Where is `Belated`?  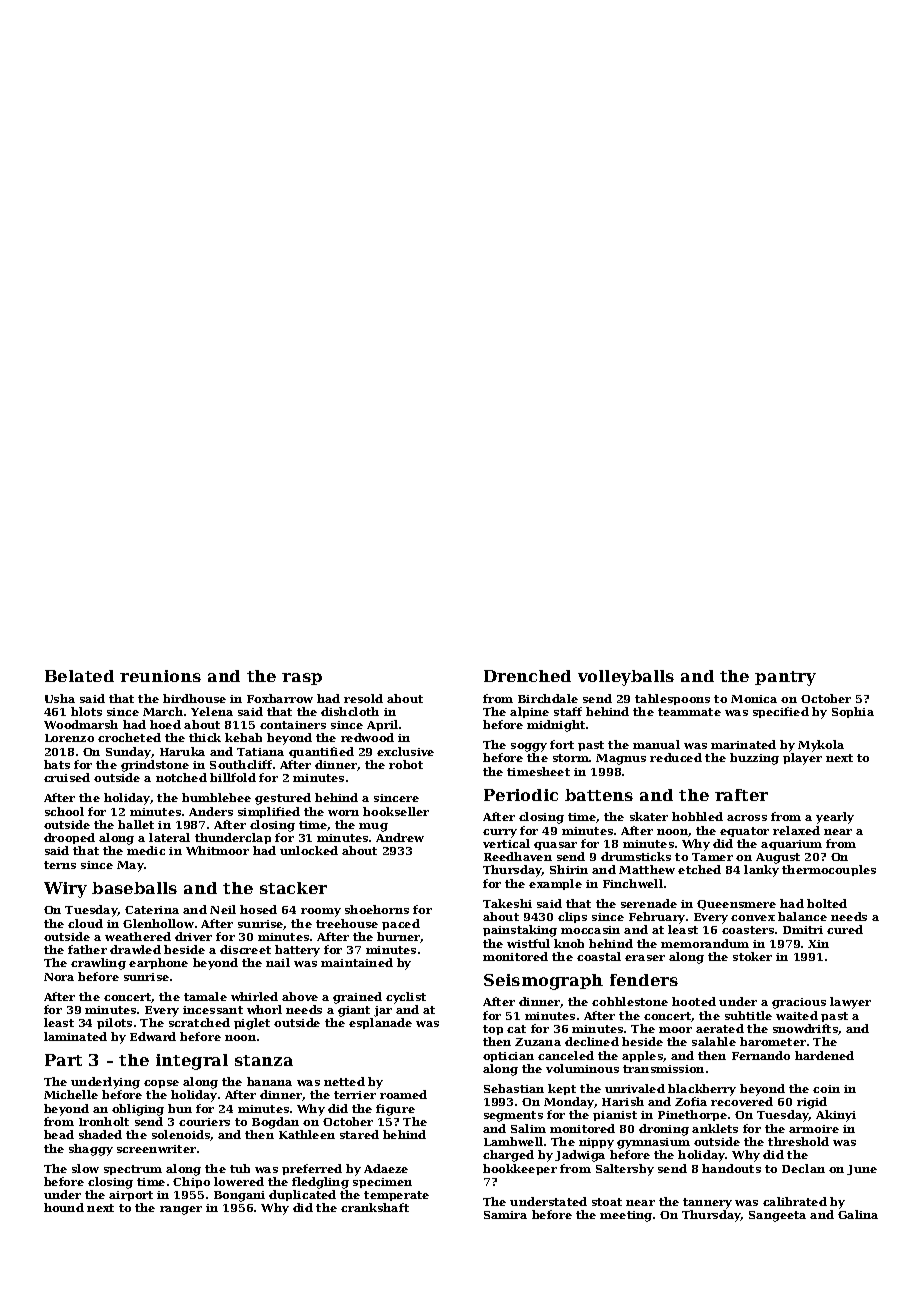
Belated is located at coordinates (79, 676).
